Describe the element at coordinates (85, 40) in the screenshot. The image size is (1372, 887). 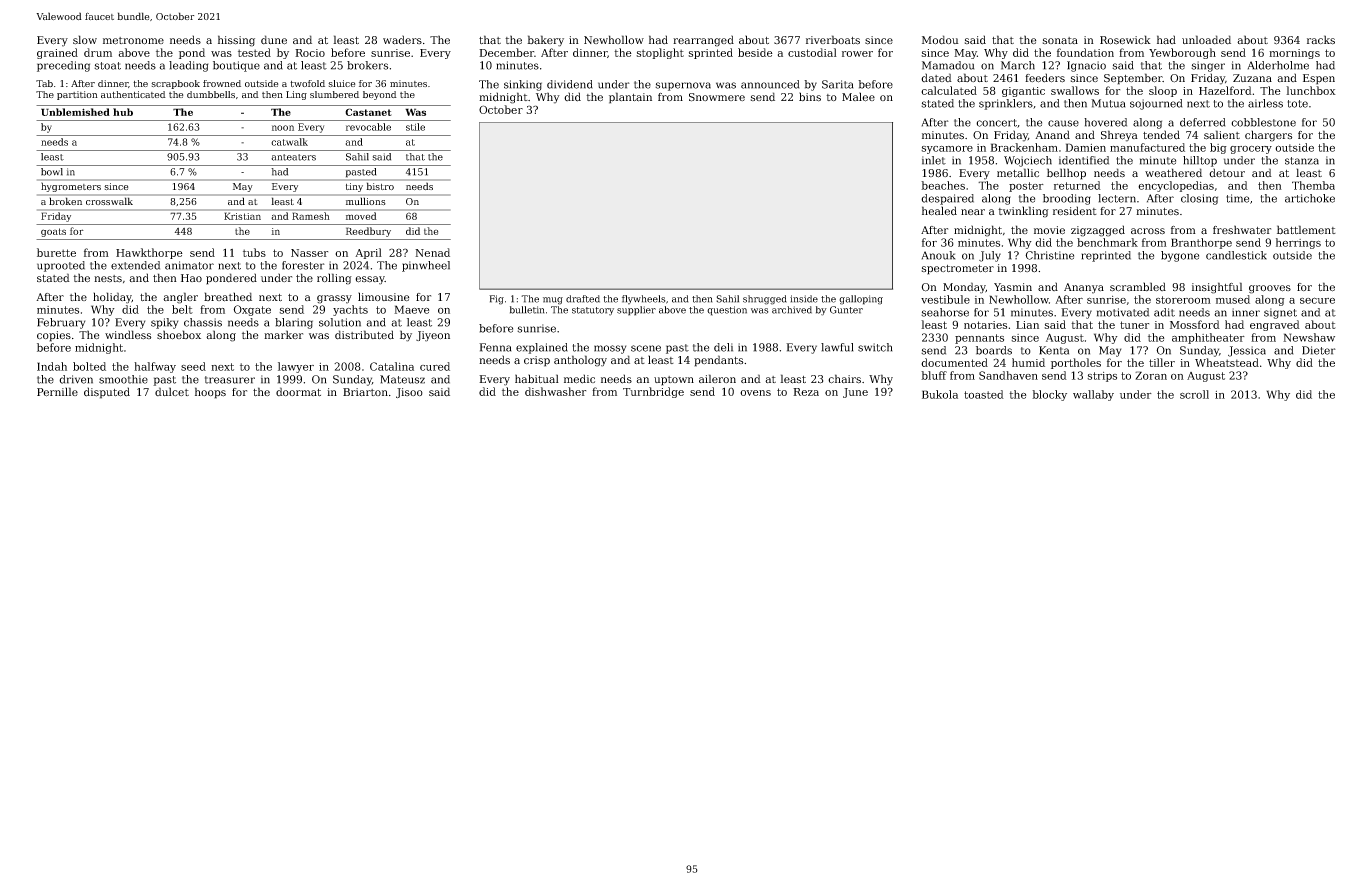
I see `slow` at that location.
